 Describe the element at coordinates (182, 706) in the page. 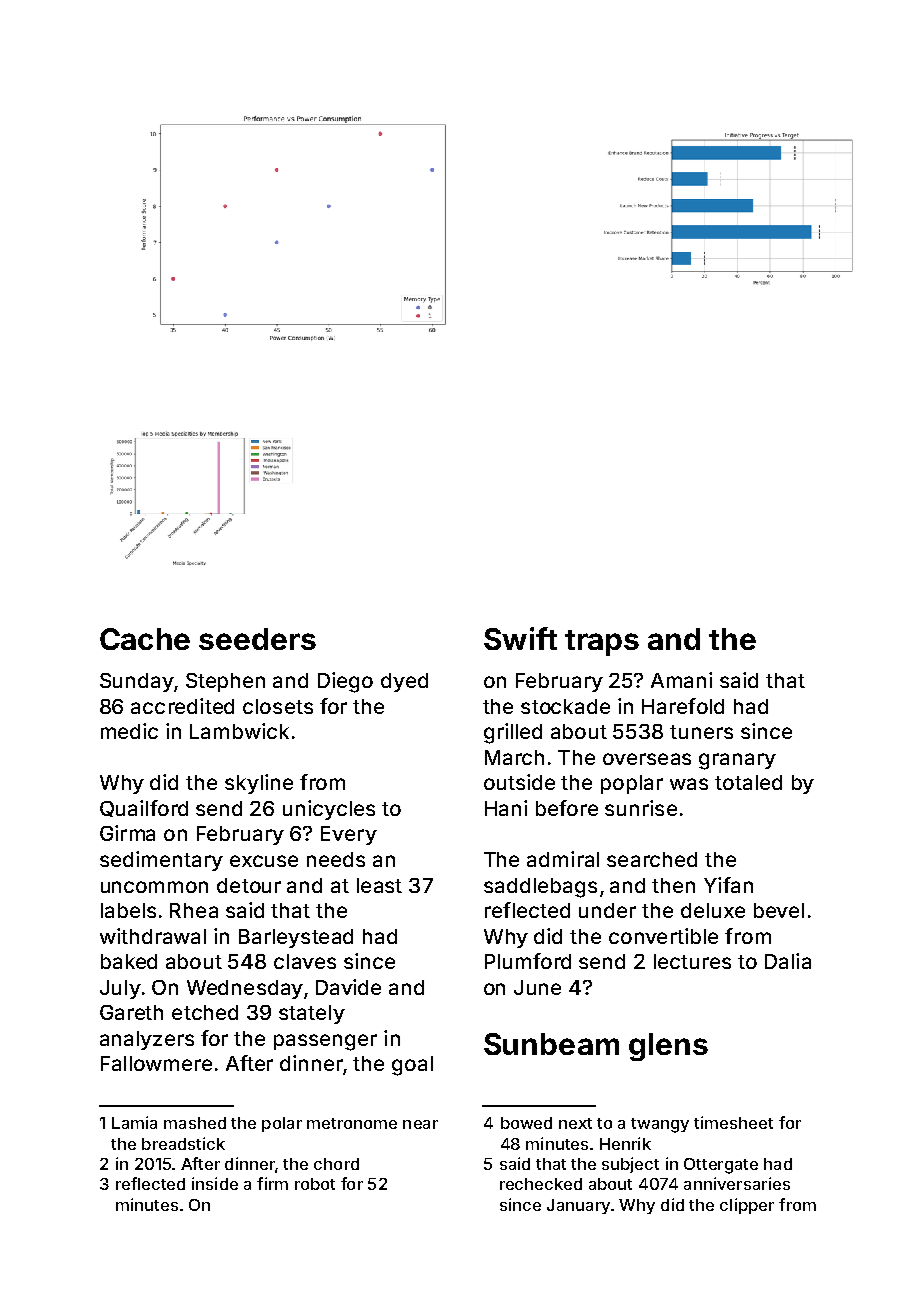

I see `accredited` at that location.
